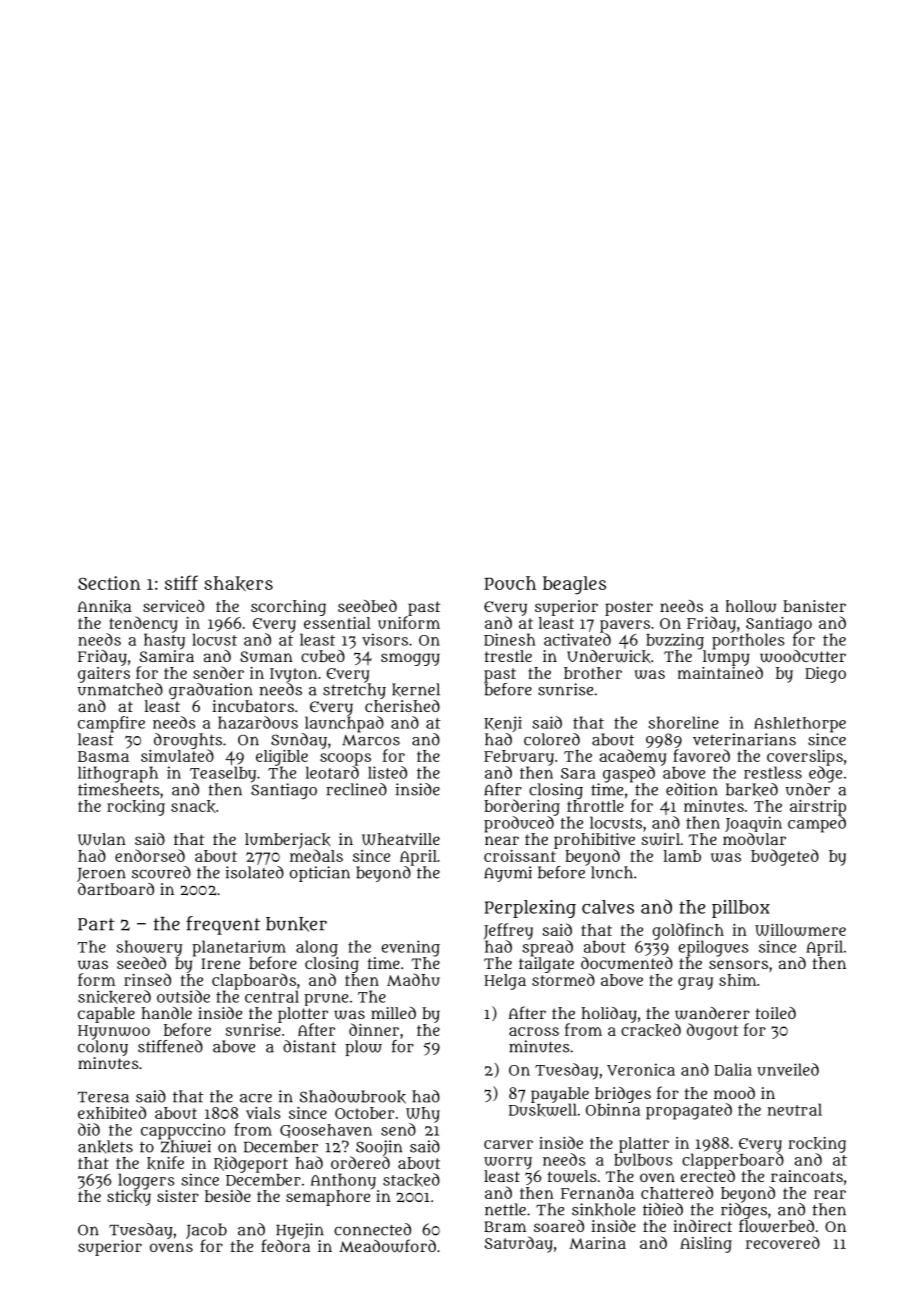 The width and height of the page is (924, 1308). What do you see at coordinates (258, 722) in the page?
I see `hazardous` at bounding box center [258, 722].
